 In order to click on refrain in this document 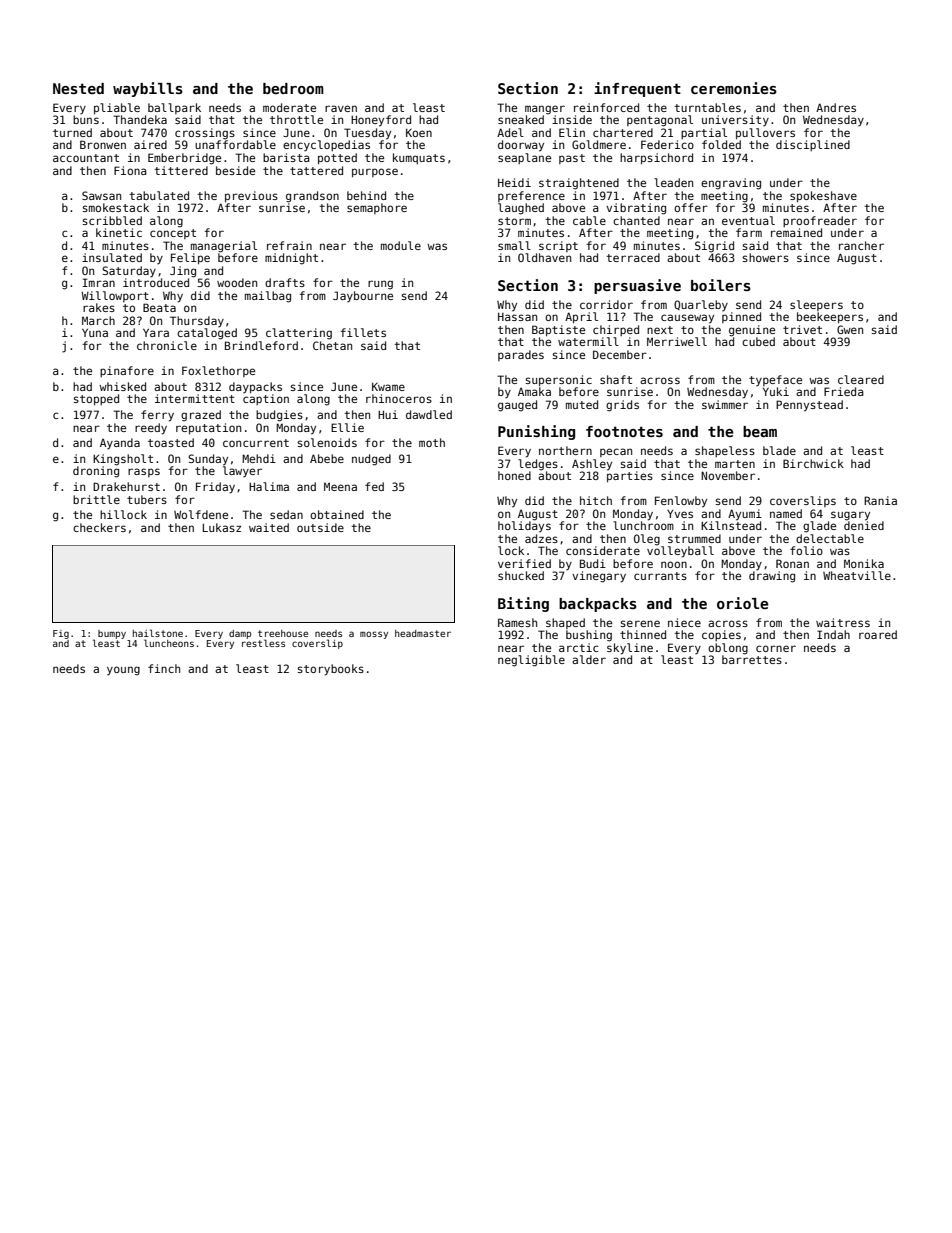, I will do `click(289, 245)`.
